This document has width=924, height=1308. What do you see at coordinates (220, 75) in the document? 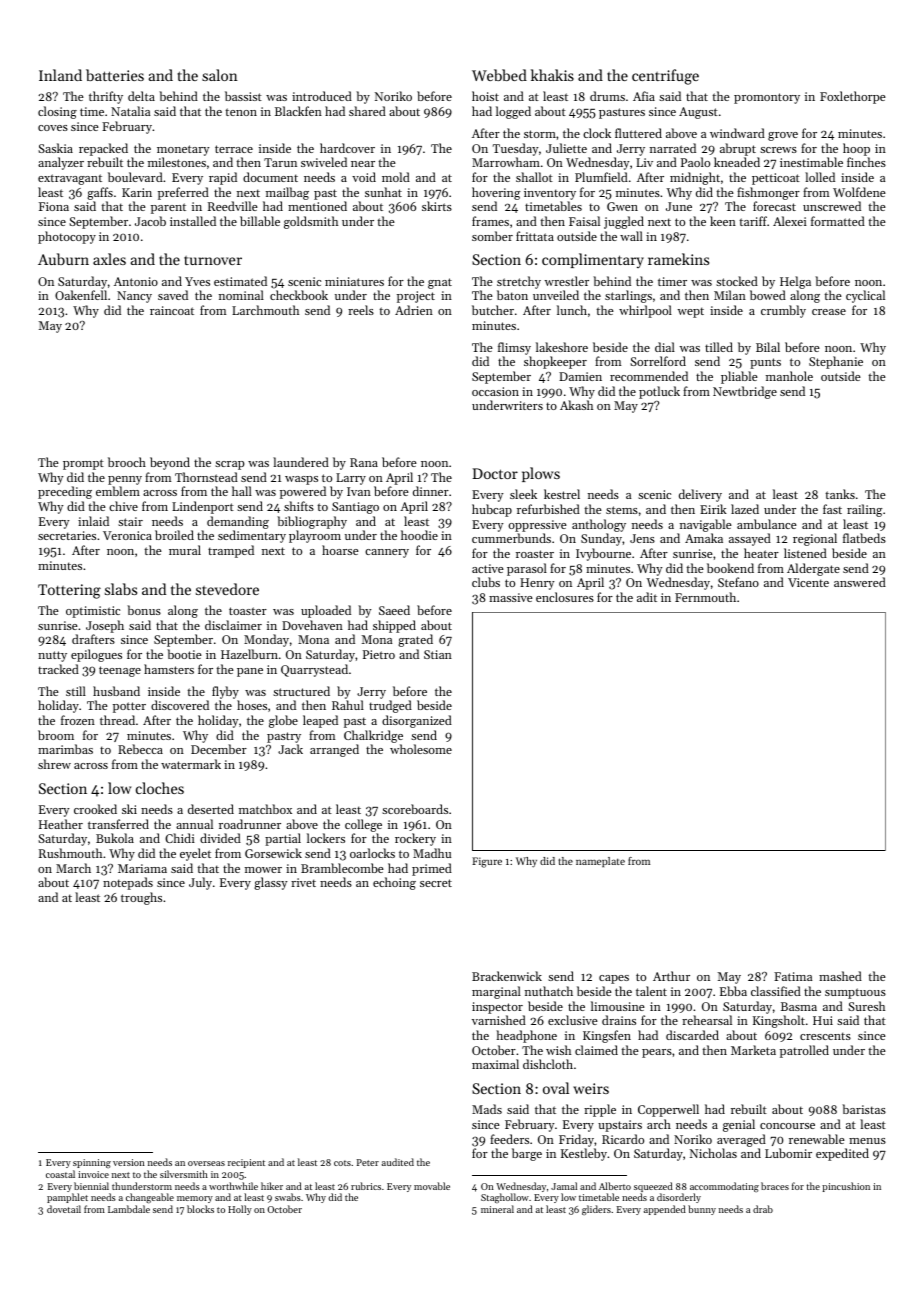
I see `salon` at bounding box center [220, 75].
